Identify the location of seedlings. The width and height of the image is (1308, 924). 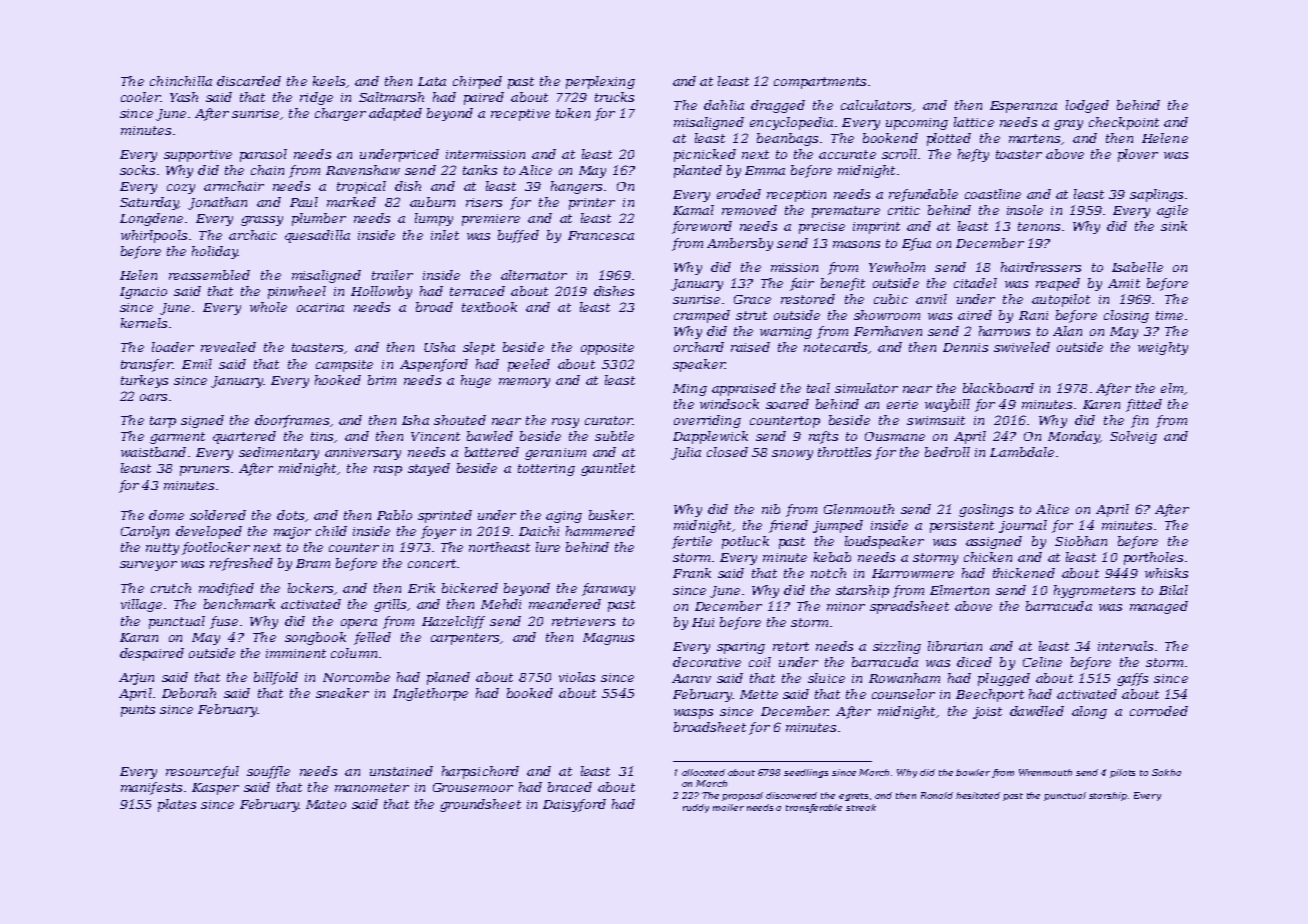
(806, 773).
